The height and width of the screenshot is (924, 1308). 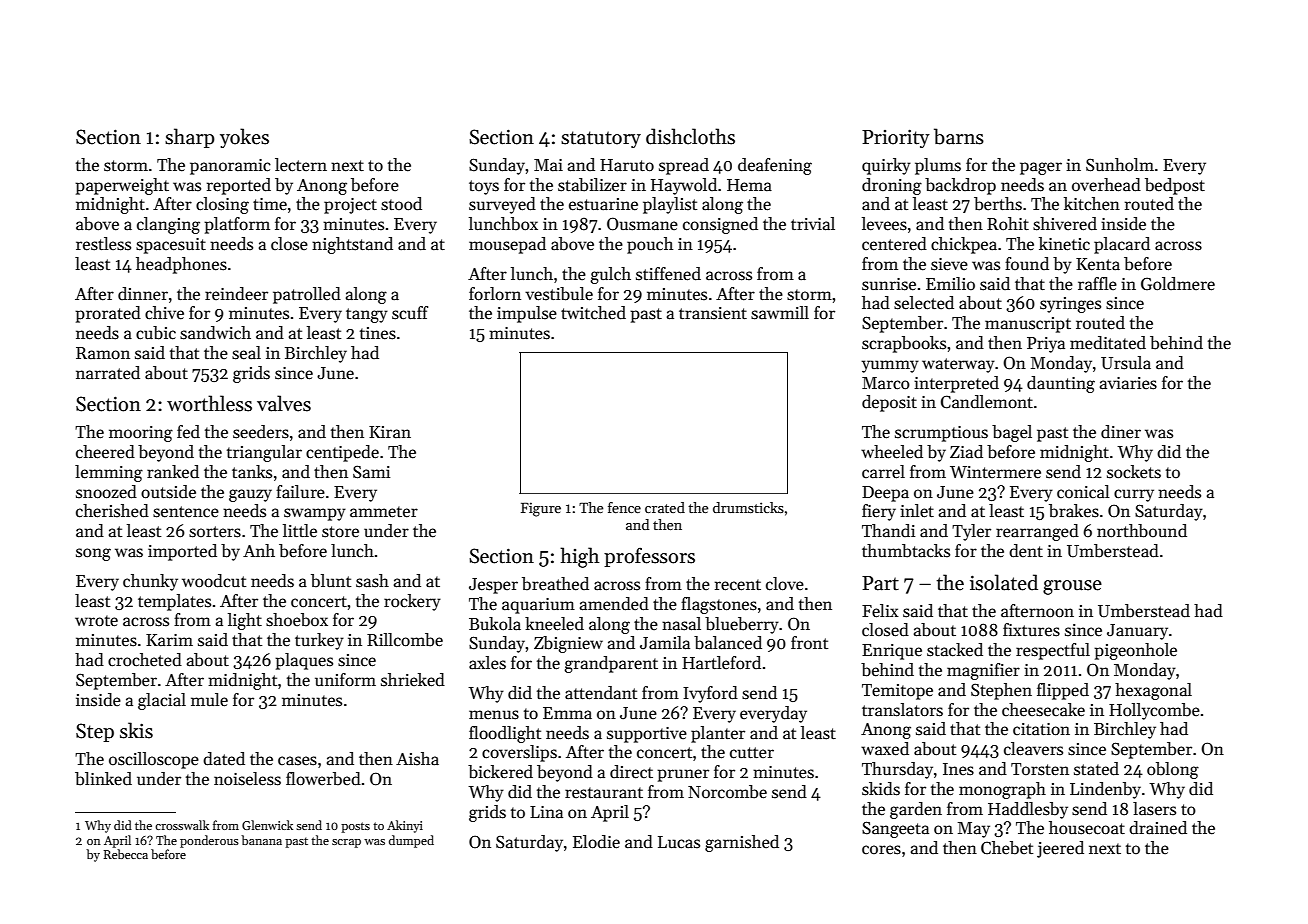 What do you see at coordinates (601, 139) in the screenshot?
I see `statutory` at bounding box center [601, 139].
